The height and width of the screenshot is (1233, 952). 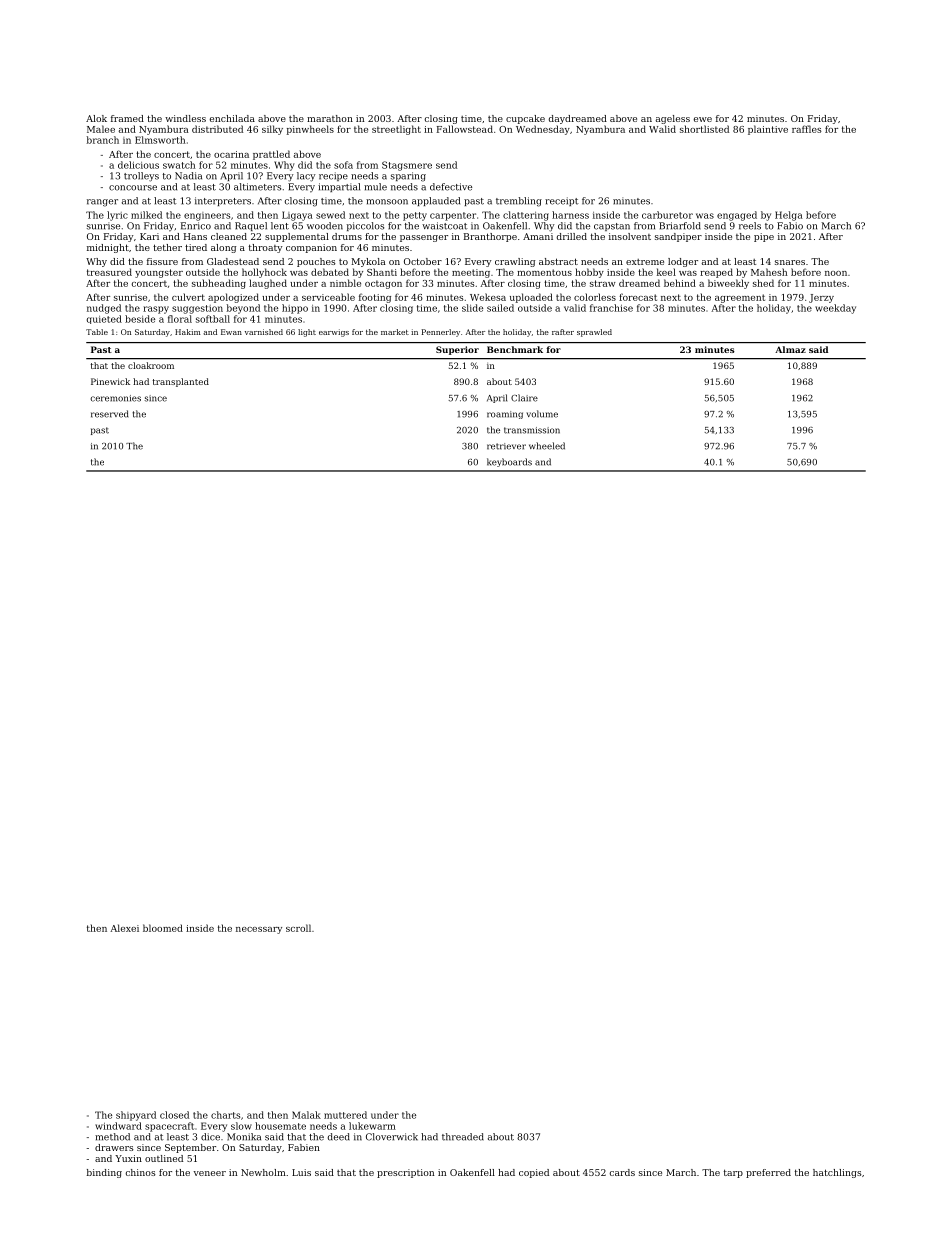 What do you see at coordinates (217, 129) in the screenshot?
I see `distributed` at bounding box center [217, 129].
